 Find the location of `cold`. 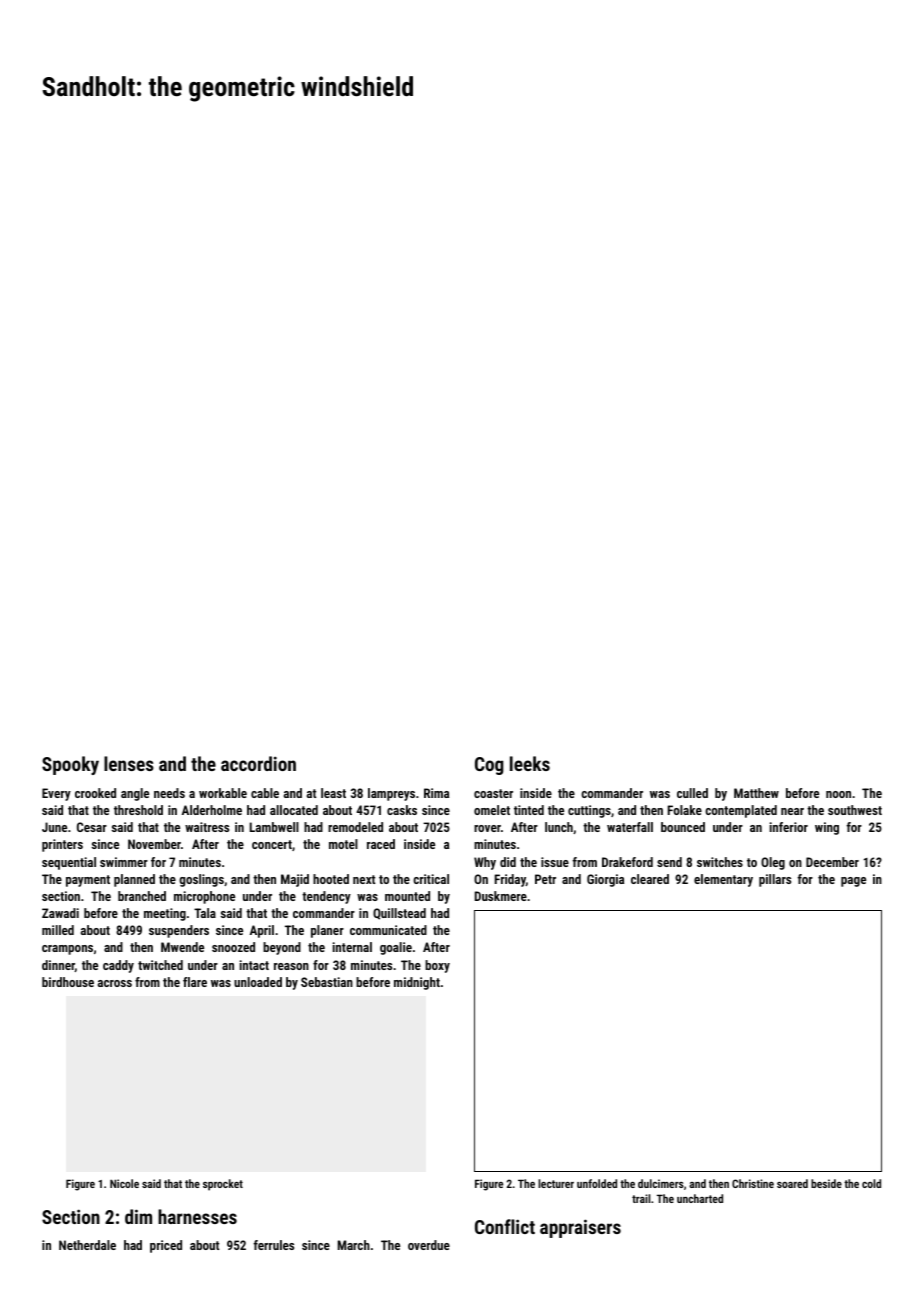

cold is located at coordinates (871, 1183).
